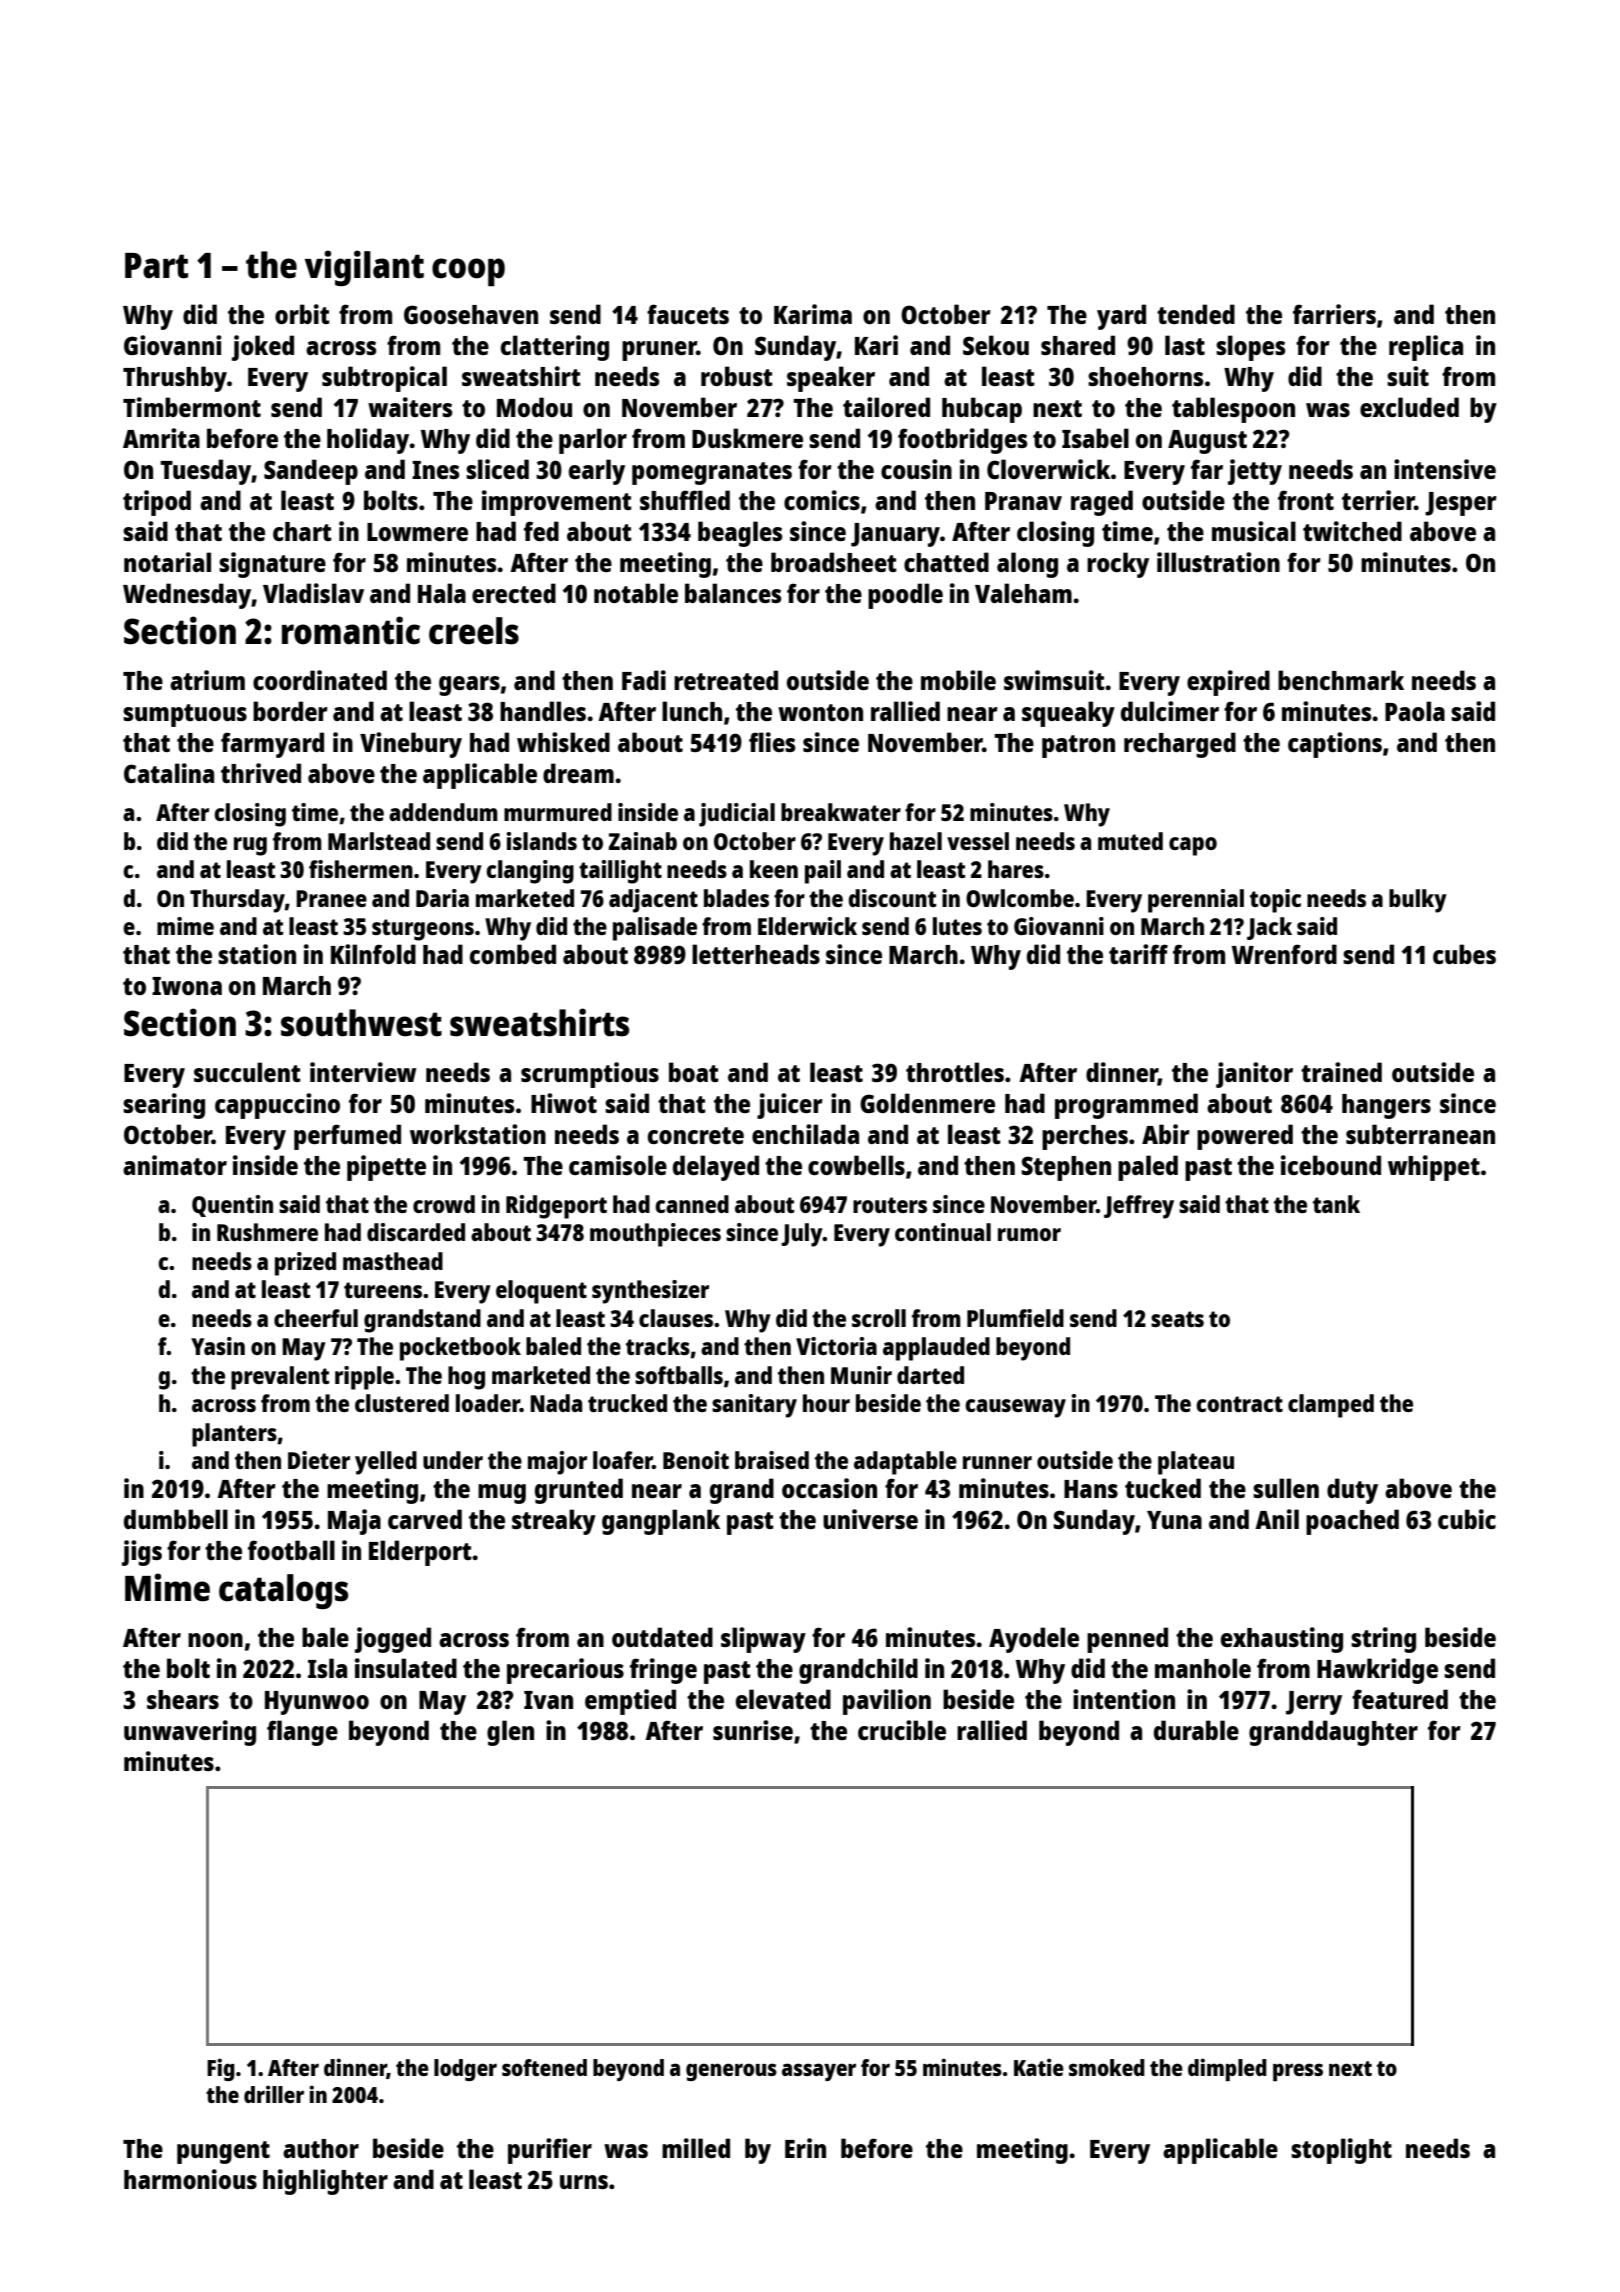 This image has height=2292, width=1620. Describe the element at coordinates (465, 2070) in the image. I see `lodger` at that location.
